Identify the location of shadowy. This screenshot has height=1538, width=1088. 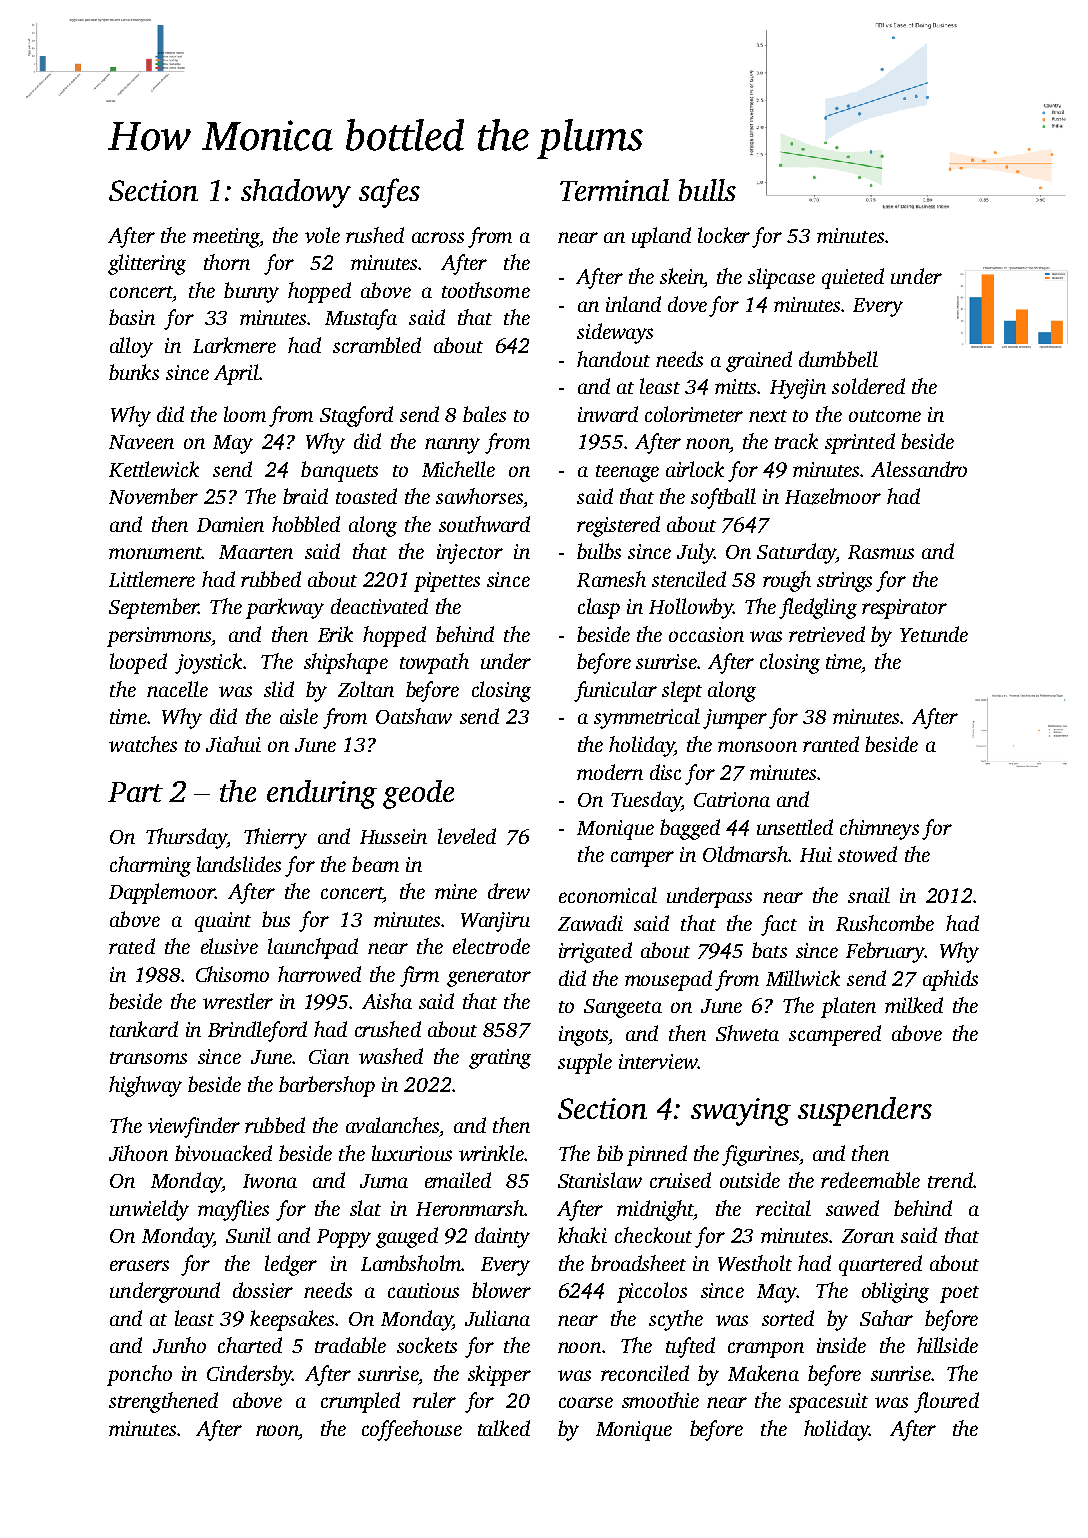
(296, 193).
